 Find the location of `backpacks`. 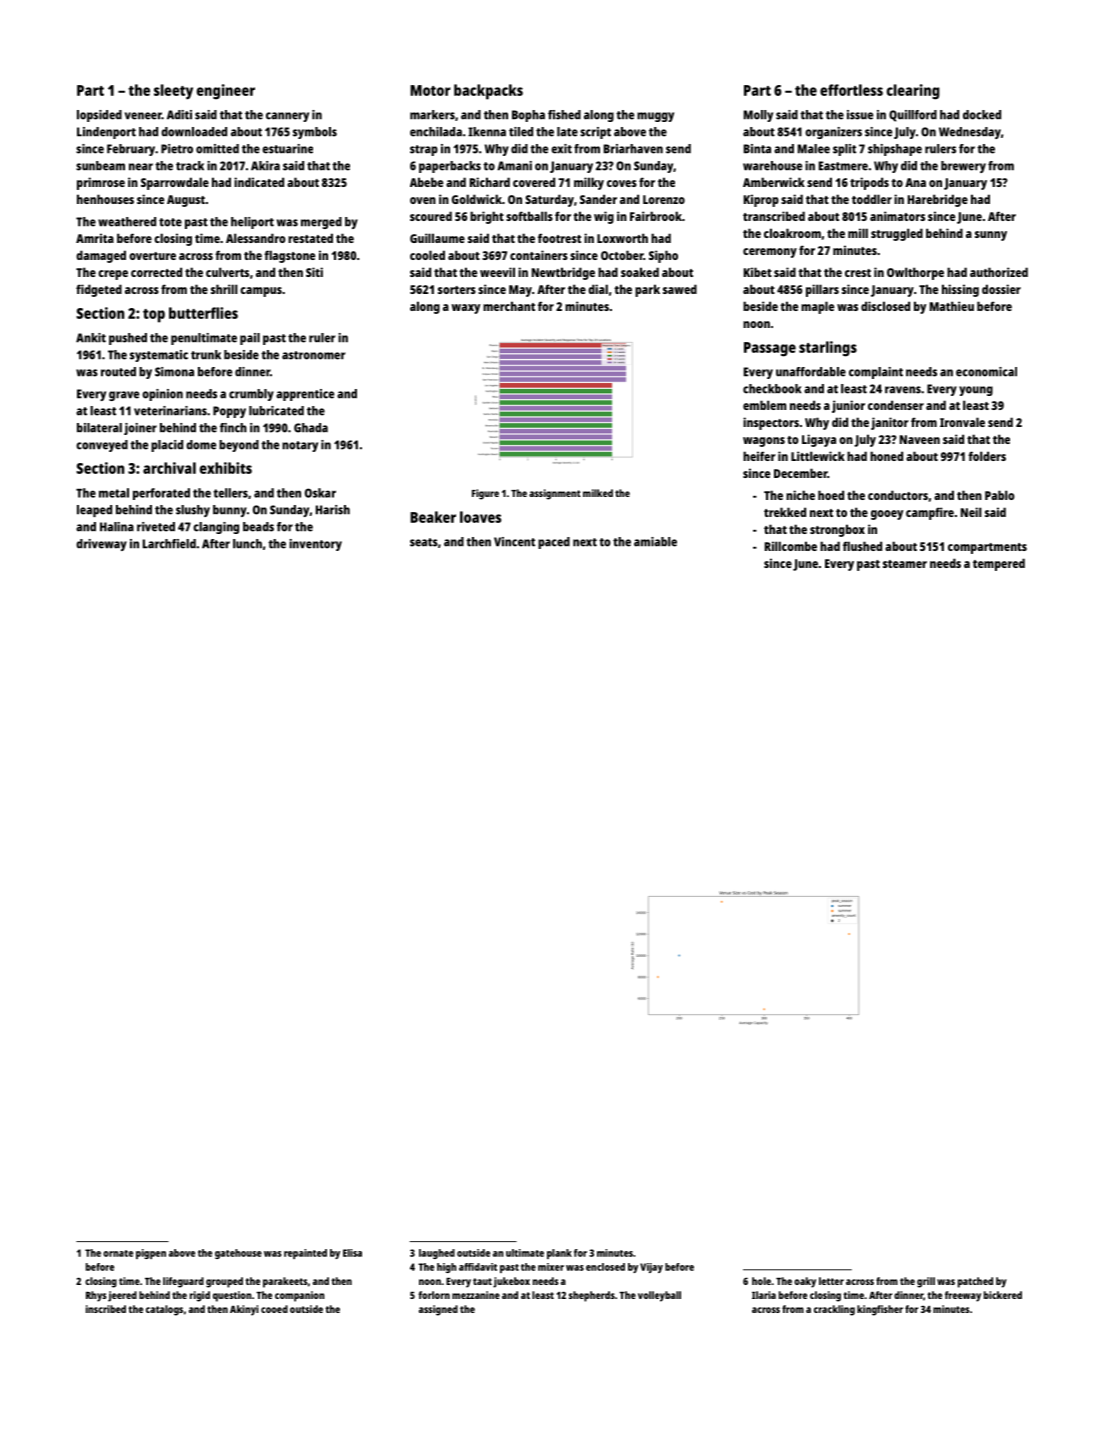

backpacks is located at coordinates (488, 92).
